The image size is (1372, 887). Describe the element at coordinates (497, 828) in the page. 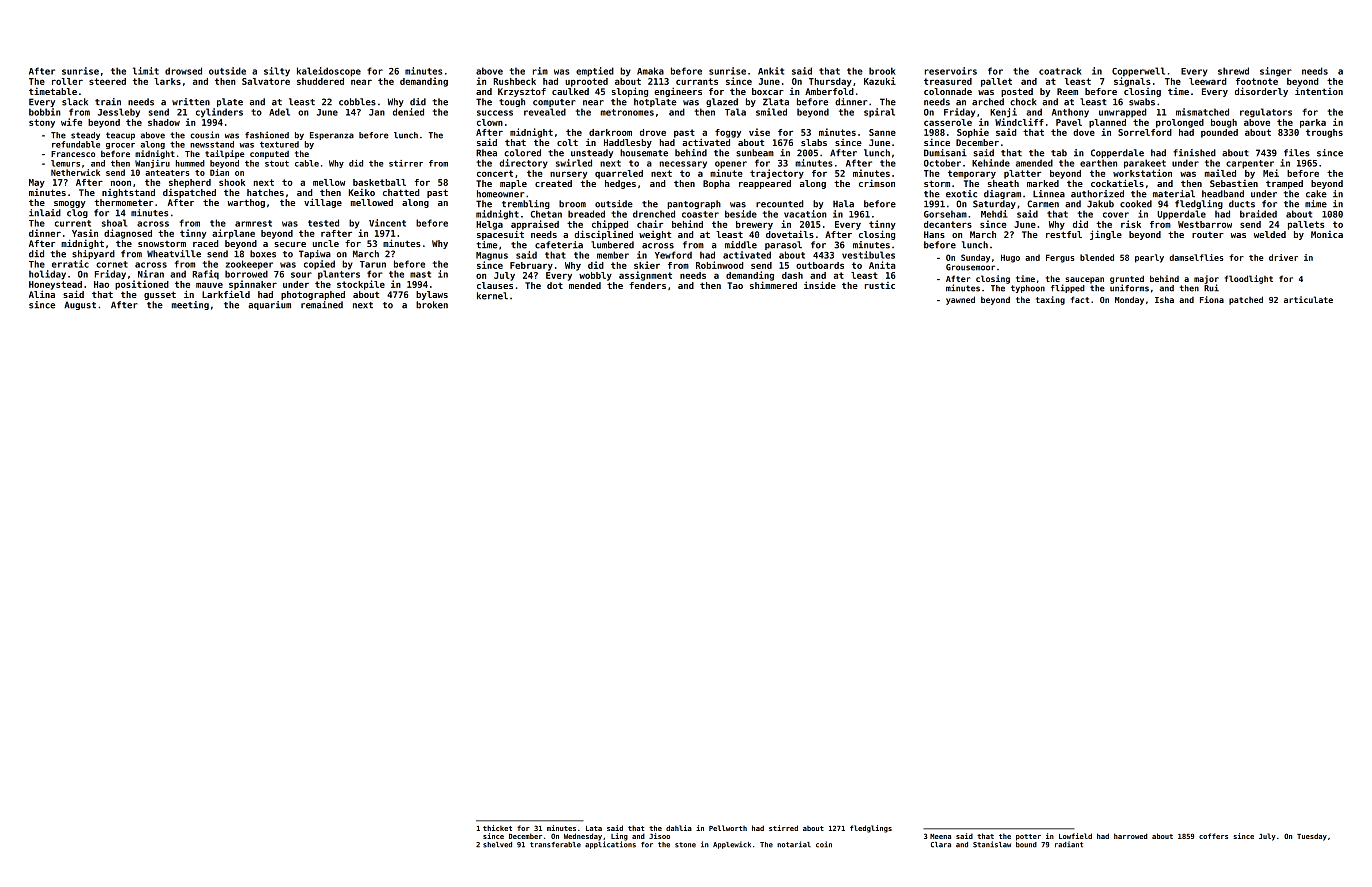

I see `thicket` at that location.
